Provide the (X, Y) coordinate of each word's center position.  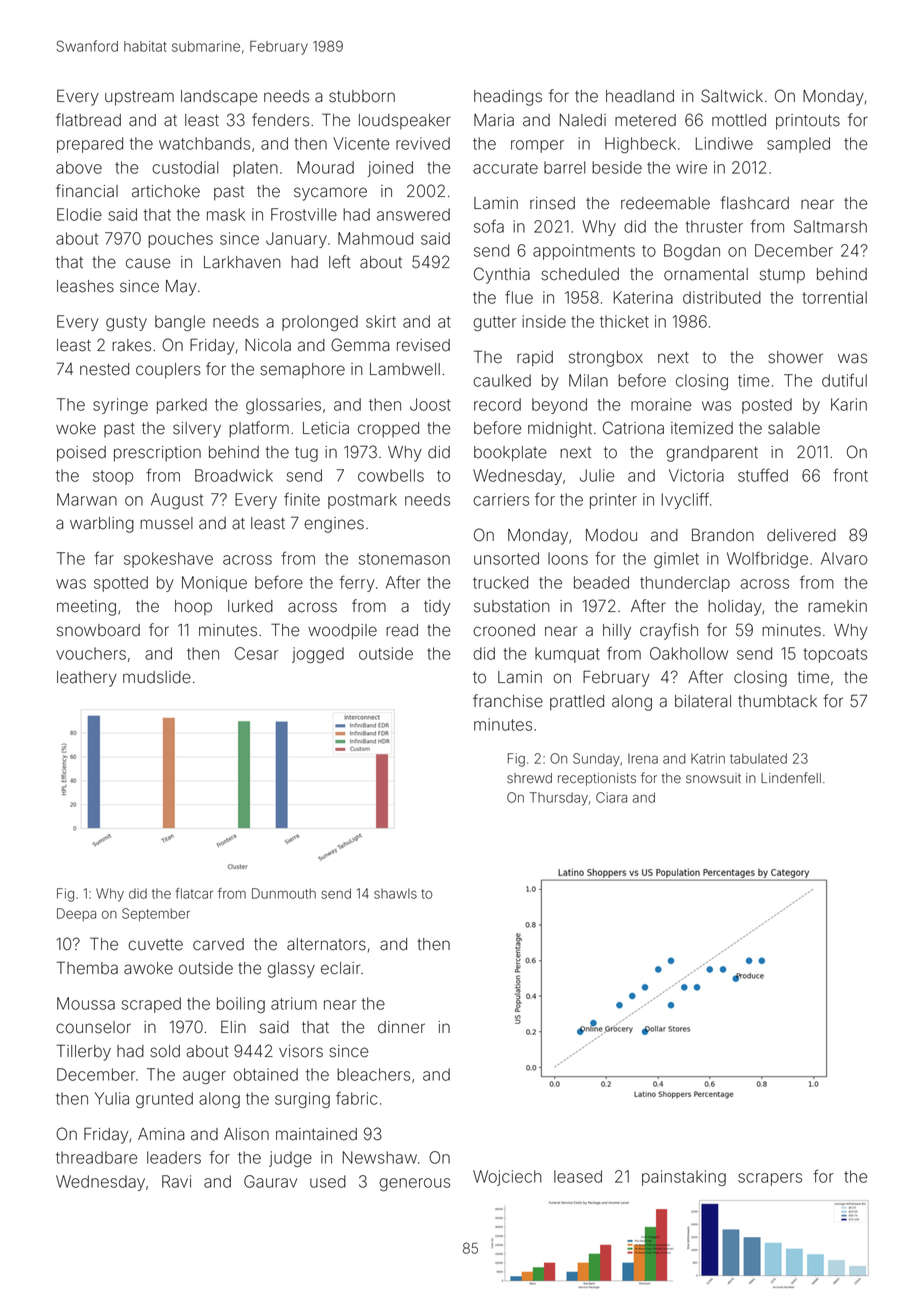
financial (87, 191)
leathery (87, 679)
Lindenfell (791, 778)
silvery (197, 430)
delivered (801, 535)
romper (537, 146)
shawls (395, 893)
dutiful (844, 380)
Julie (597, 475)
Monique (214, 584)
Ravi (176, 1181)
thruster (714, 226)
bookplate (510, 454)
